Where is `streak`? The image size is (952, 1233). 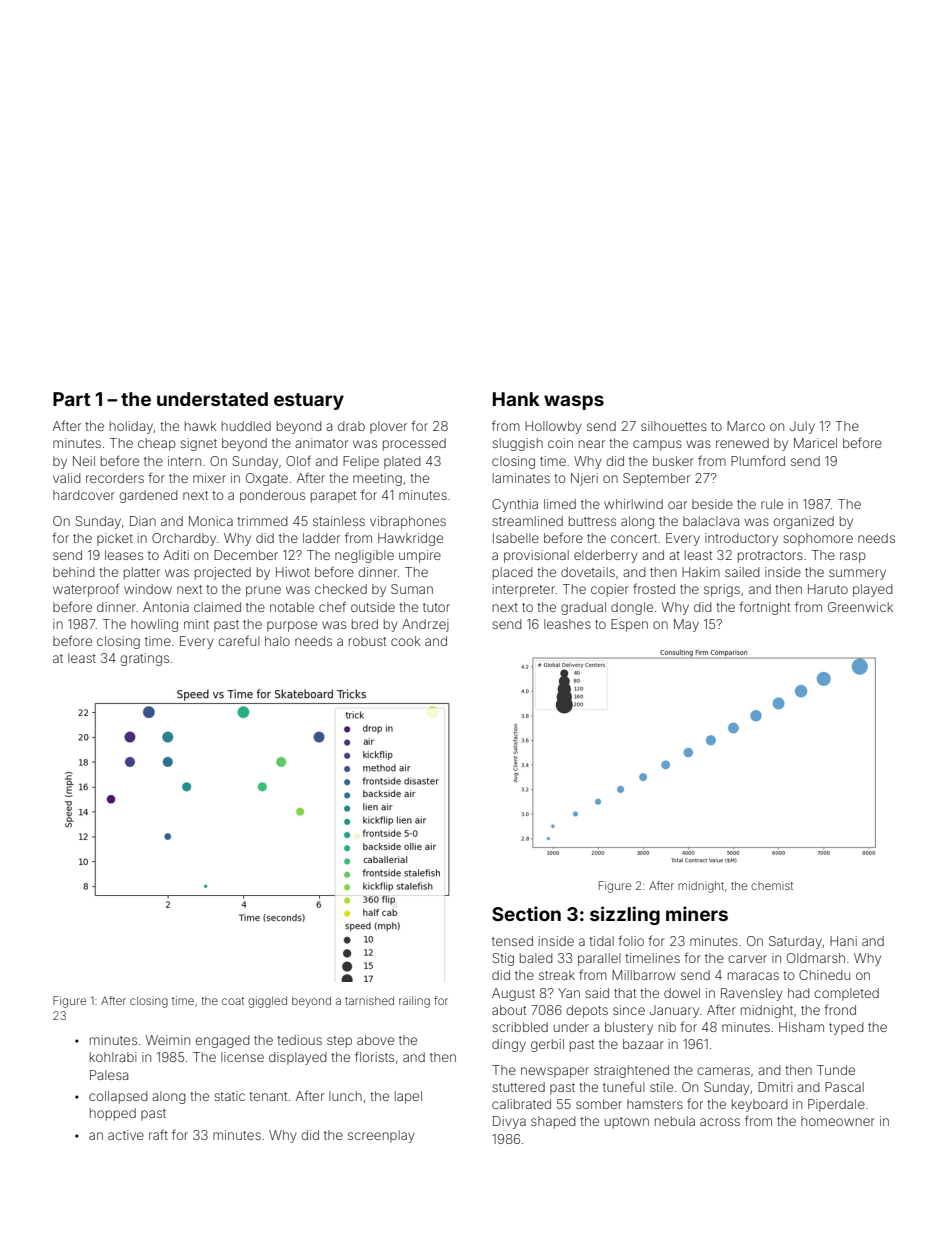 streak is located at coordinates (557, 975).
